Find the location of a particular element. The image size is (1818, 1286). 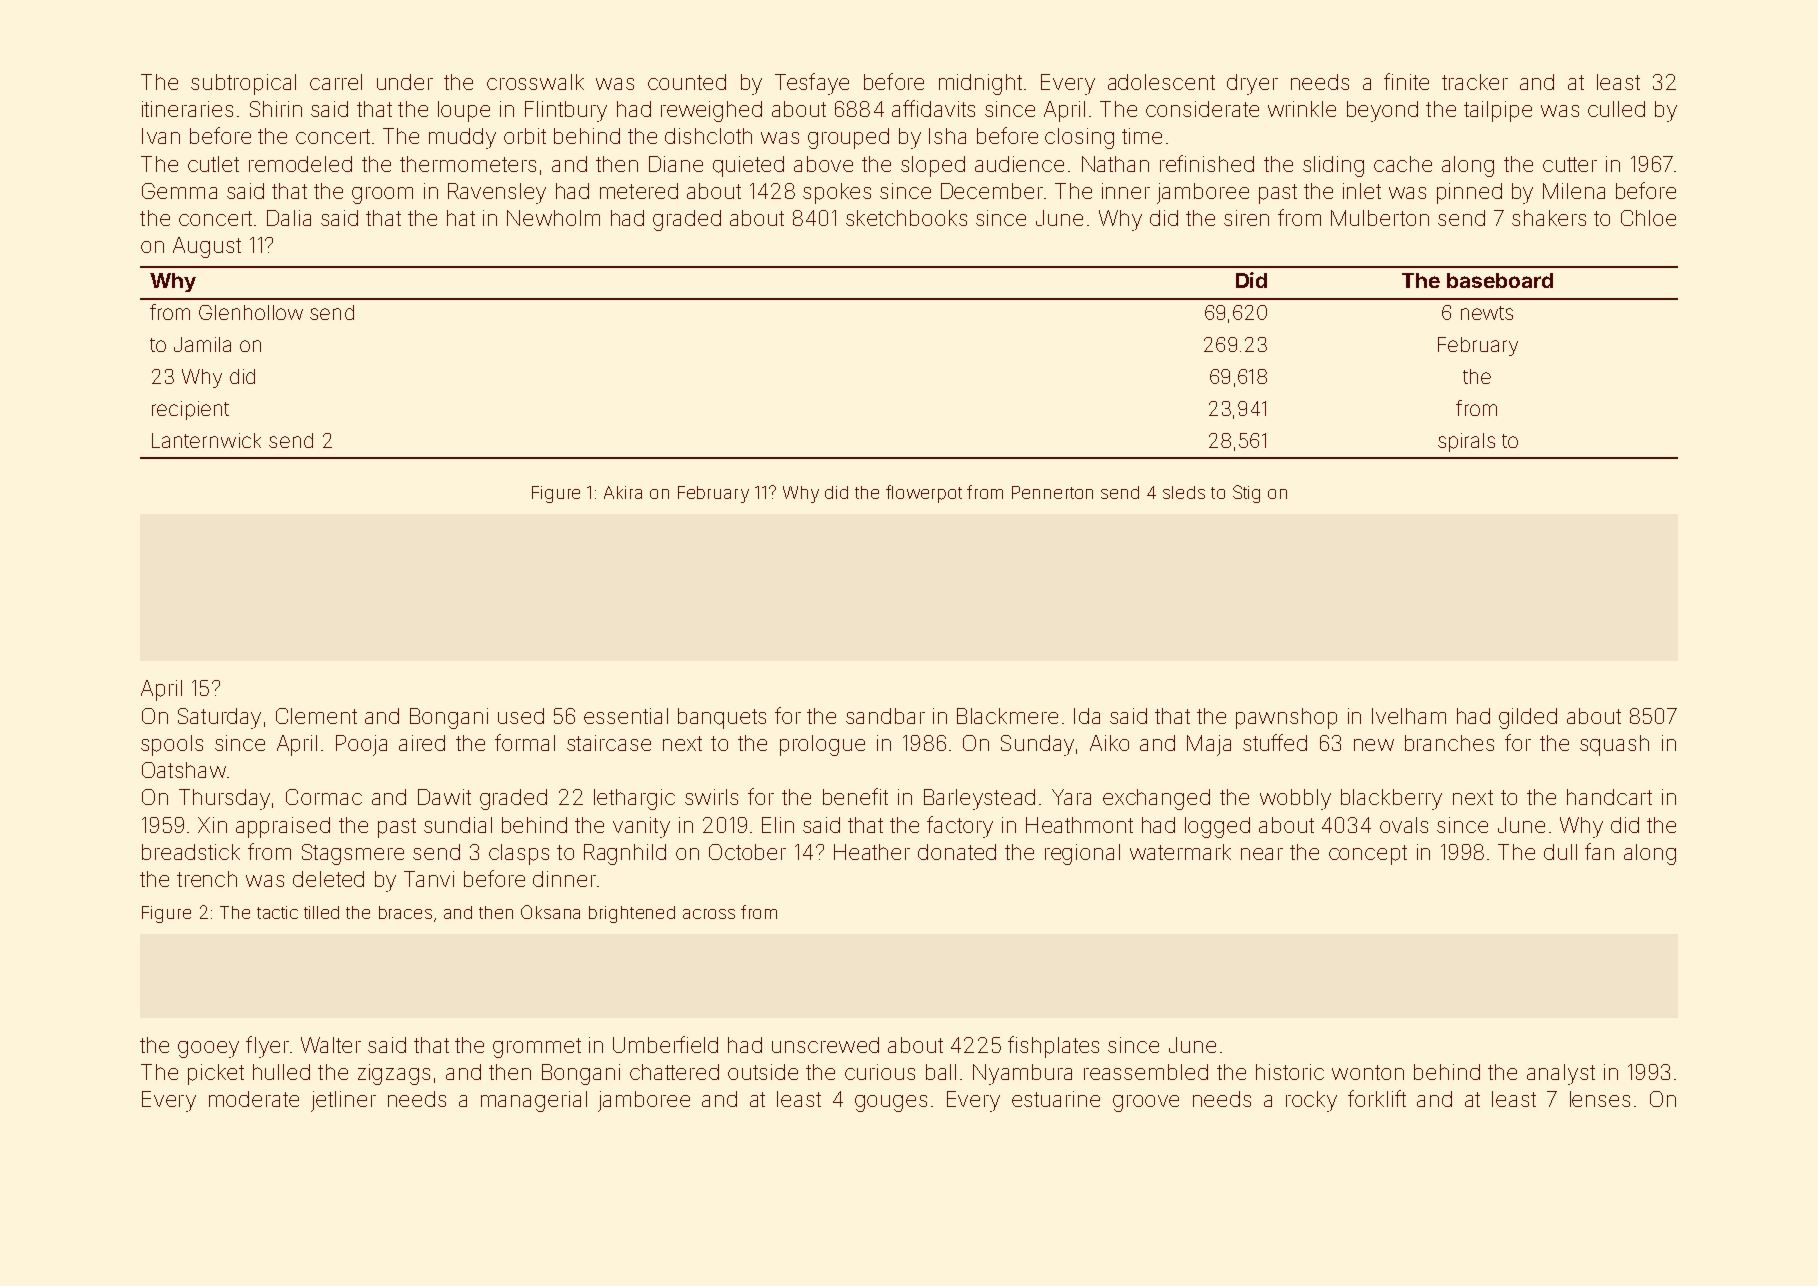

appraised is located at coordinates (283, 827).
